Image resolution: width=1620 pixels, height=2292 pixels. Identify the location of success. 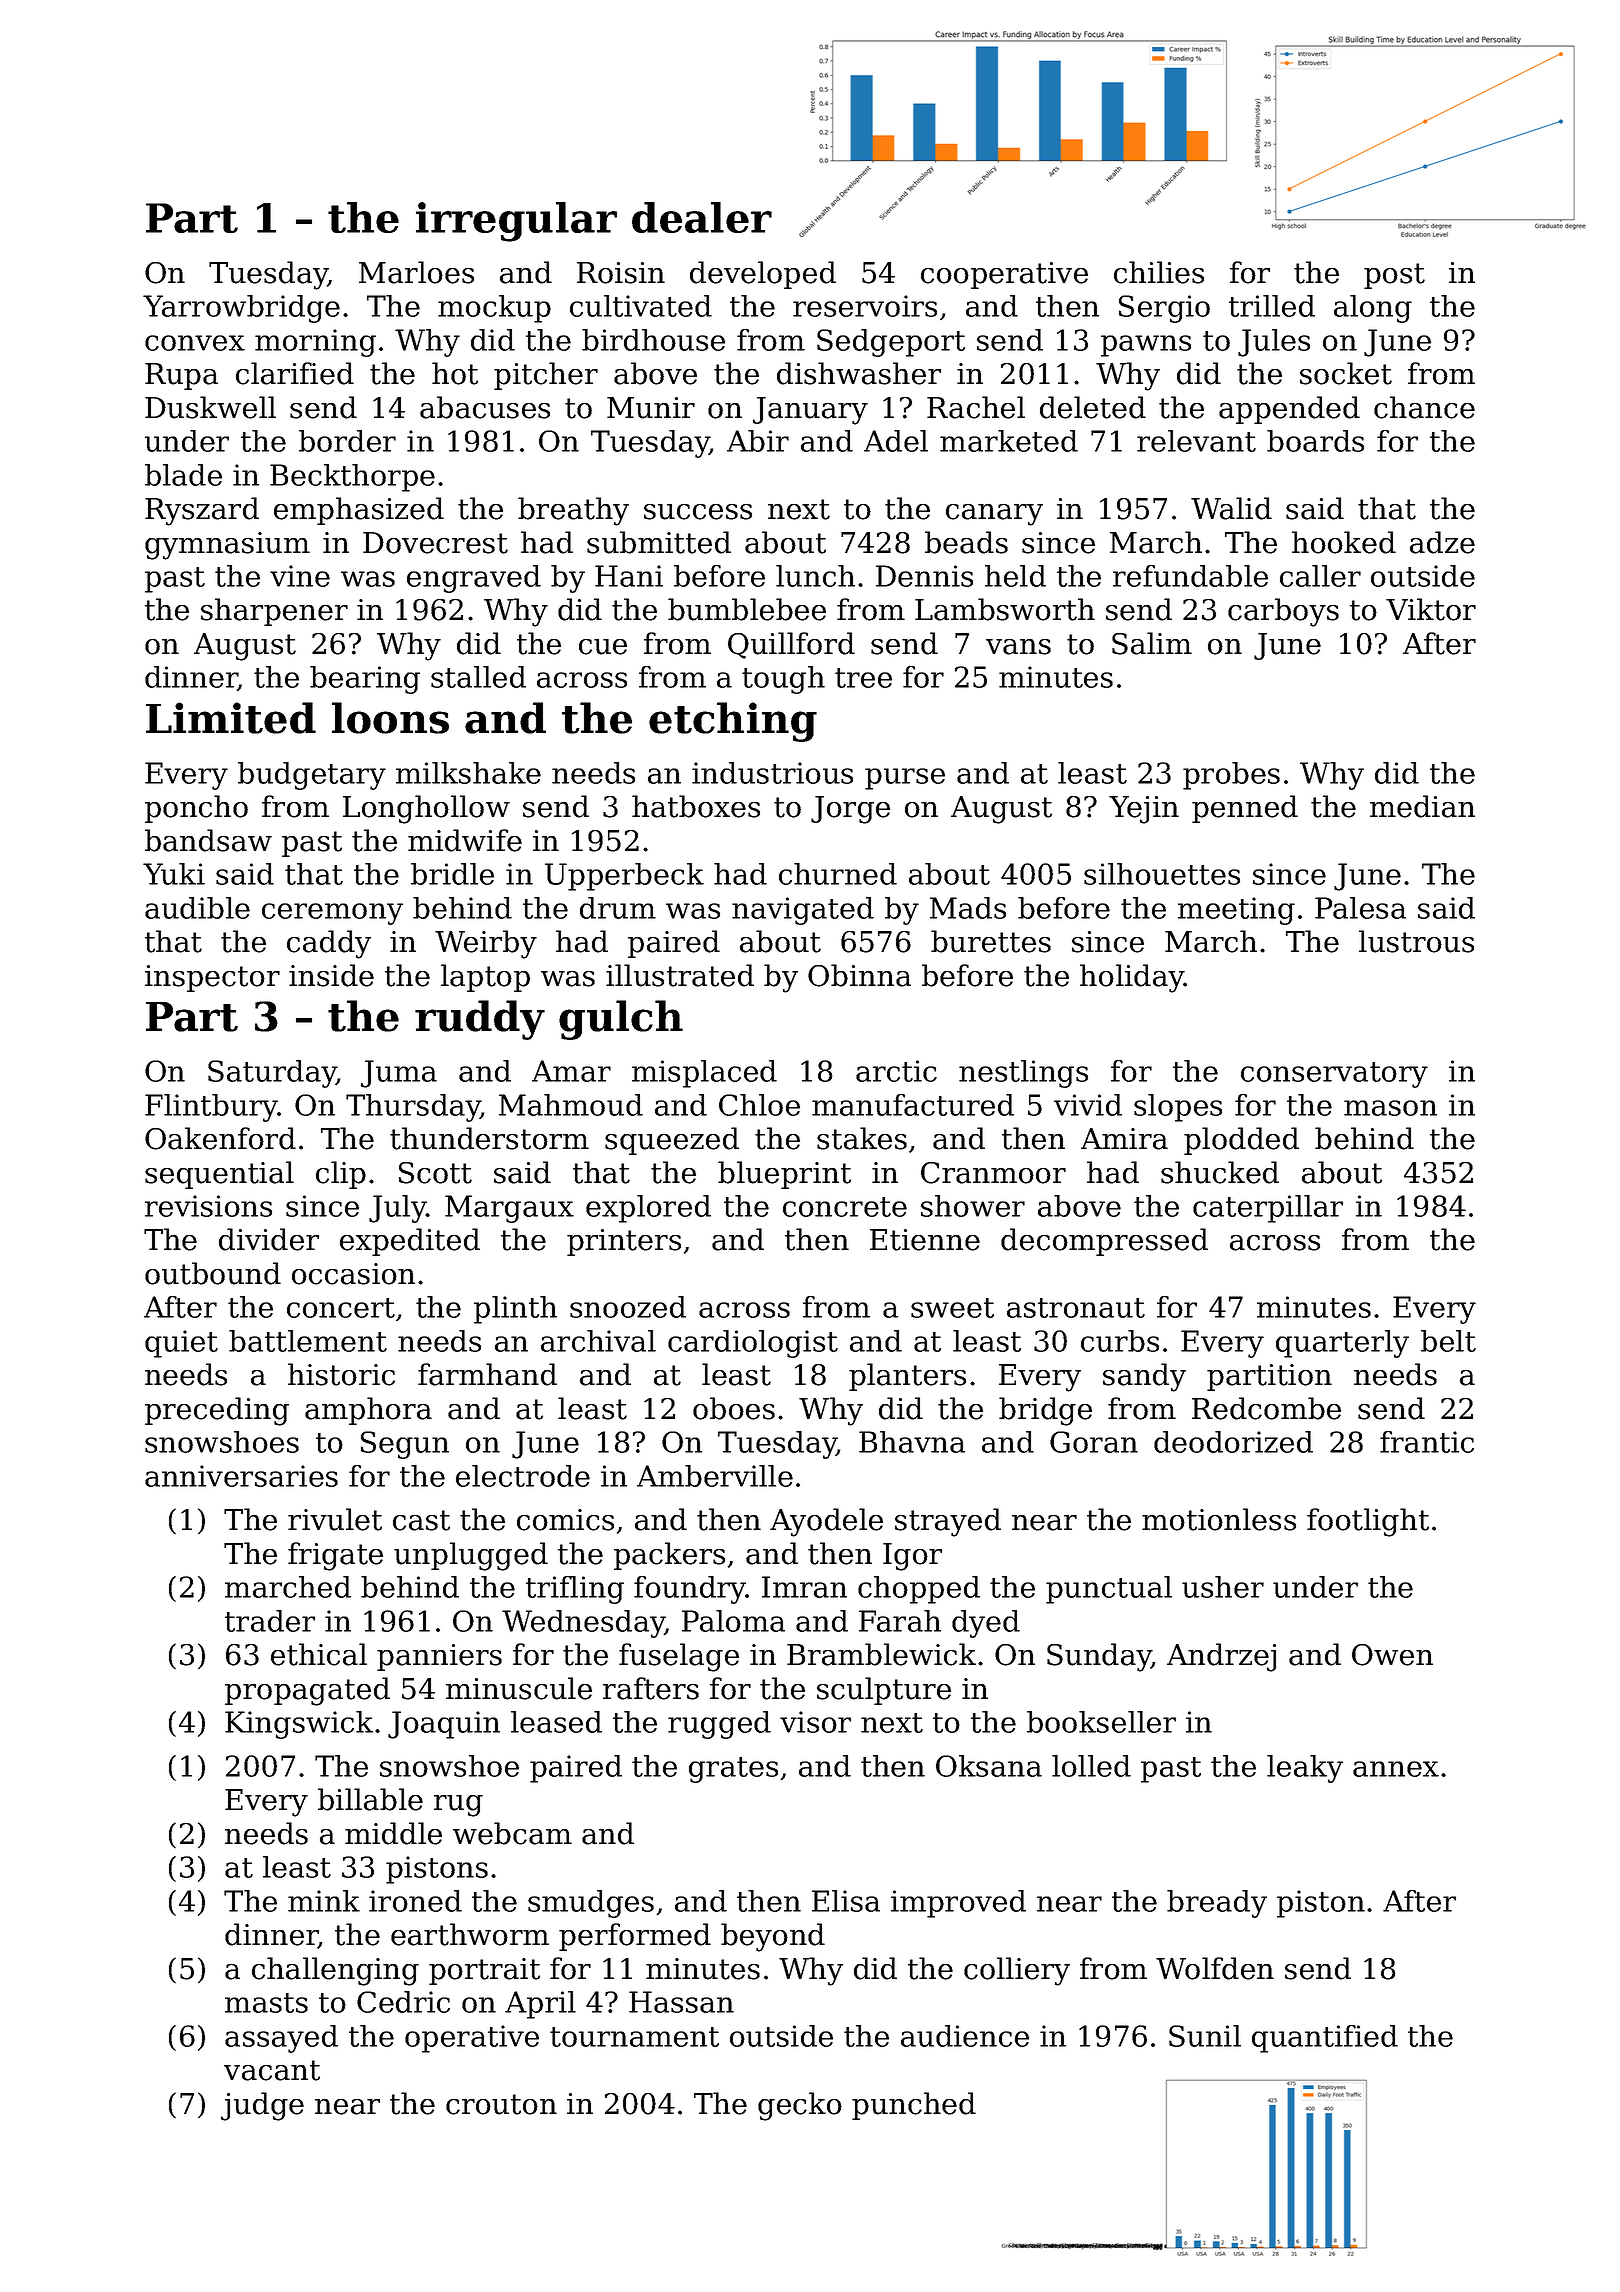
(698, 512).
